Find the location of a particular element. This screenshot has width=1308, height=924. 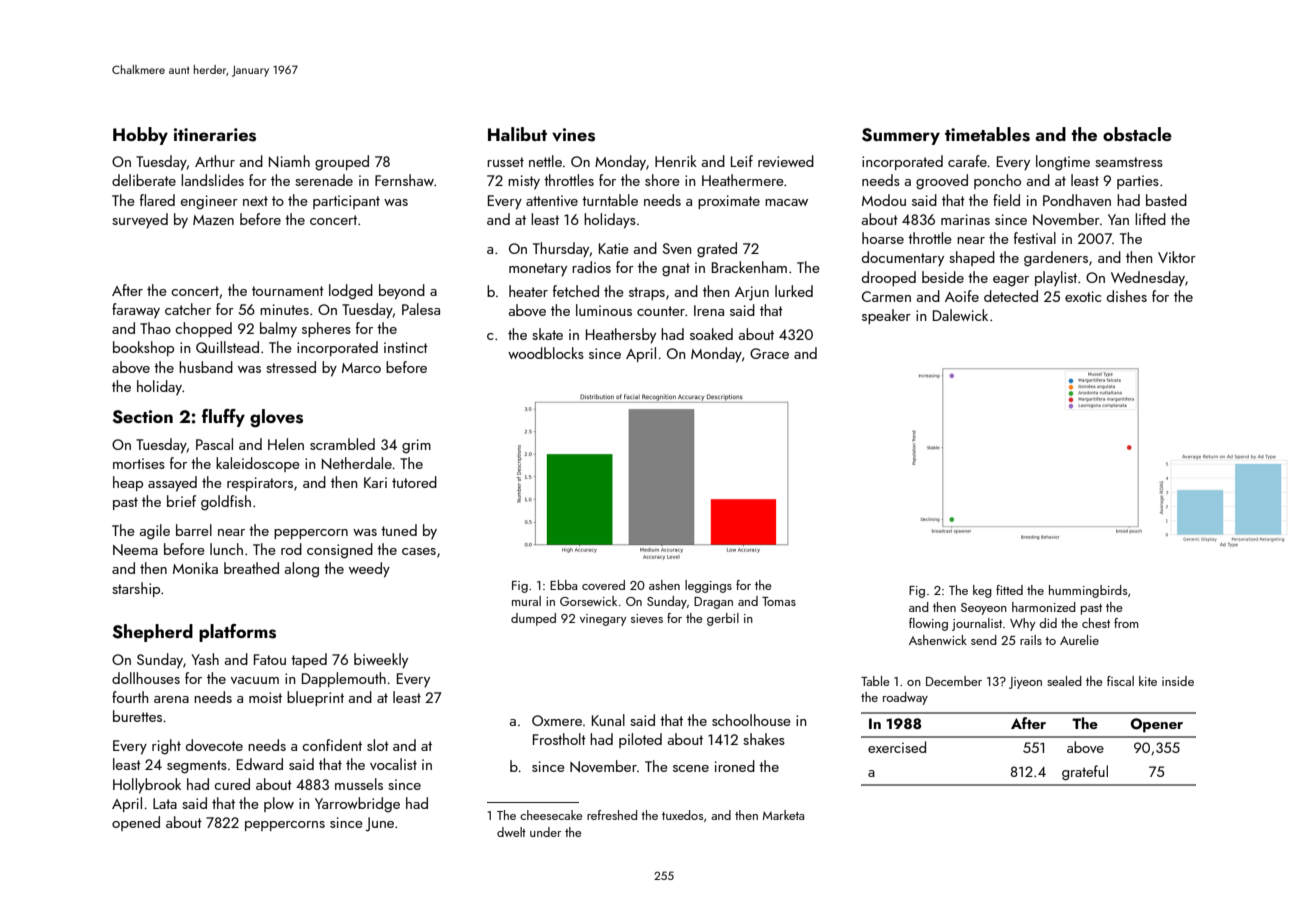

Fernshaw is located at coordinates (404, 180).
